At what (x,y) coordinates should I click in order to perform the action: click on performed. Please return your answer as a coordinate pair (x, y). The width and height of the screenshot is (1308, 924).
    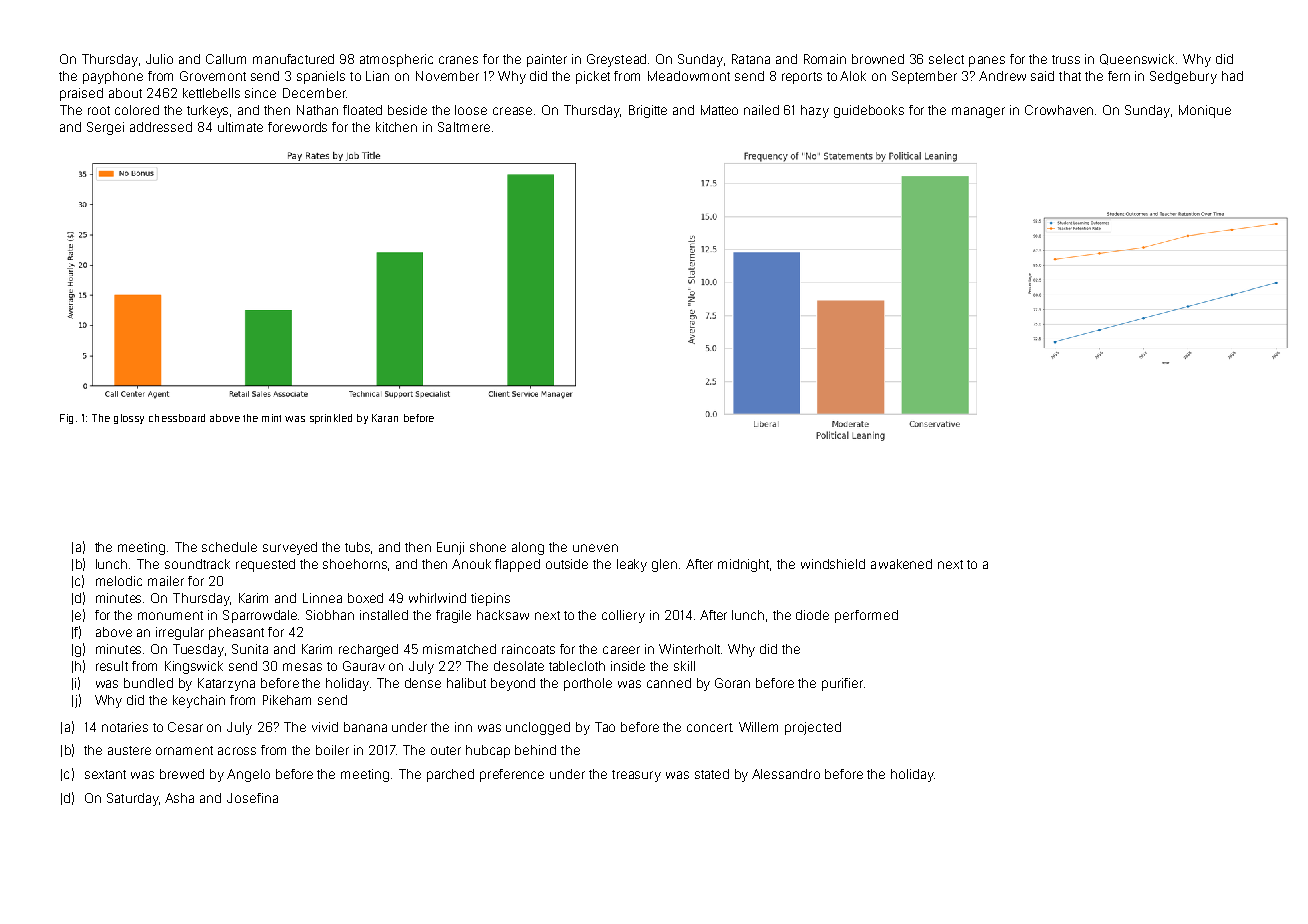
    Looking at the image, I should click on (866, 616).
